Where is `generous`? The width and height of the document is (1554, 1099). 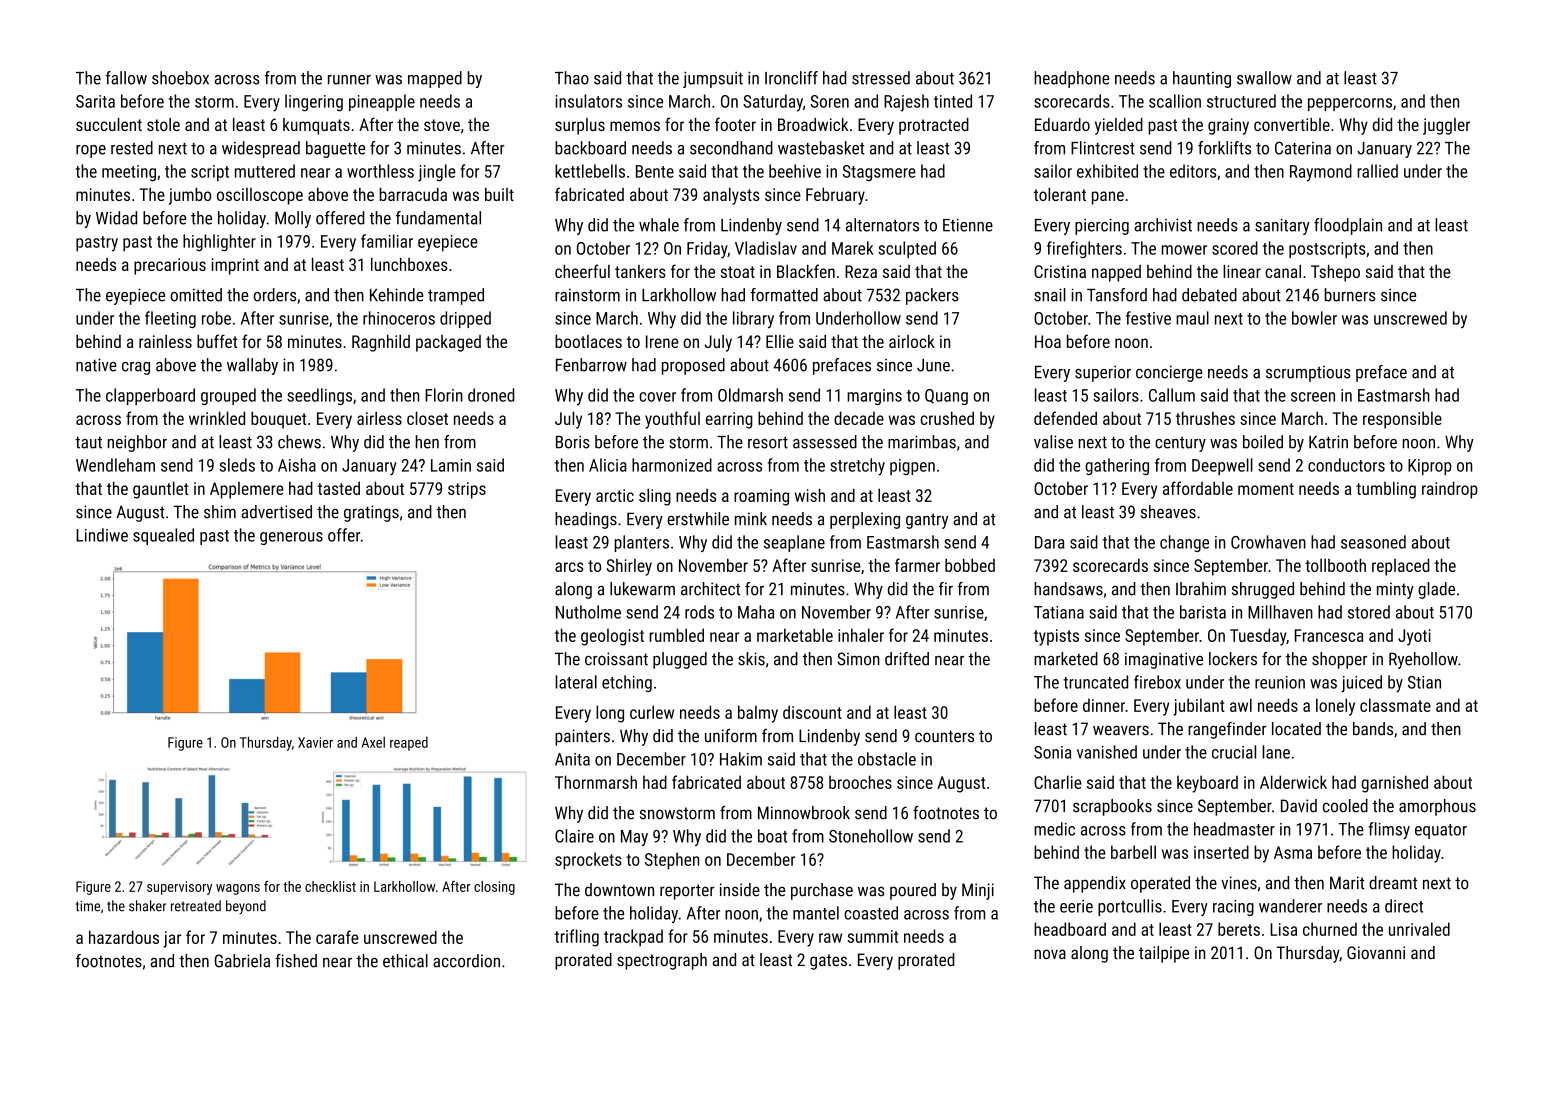 generous is located at coordinates (291, 538).
